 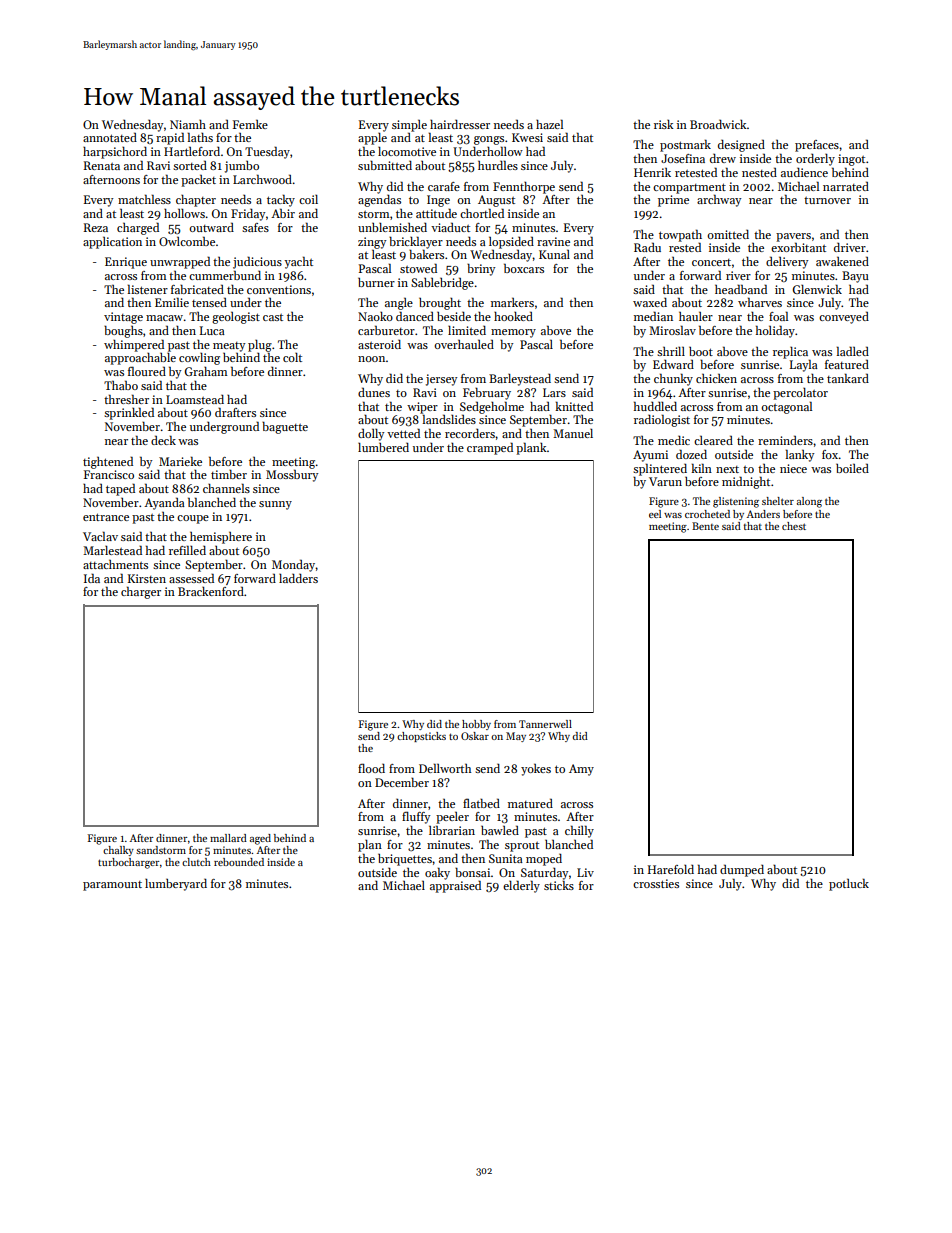 What do you see at coordinates (472, 872) in the image?
I see `bonsai` at bounding box center [472, 872].
